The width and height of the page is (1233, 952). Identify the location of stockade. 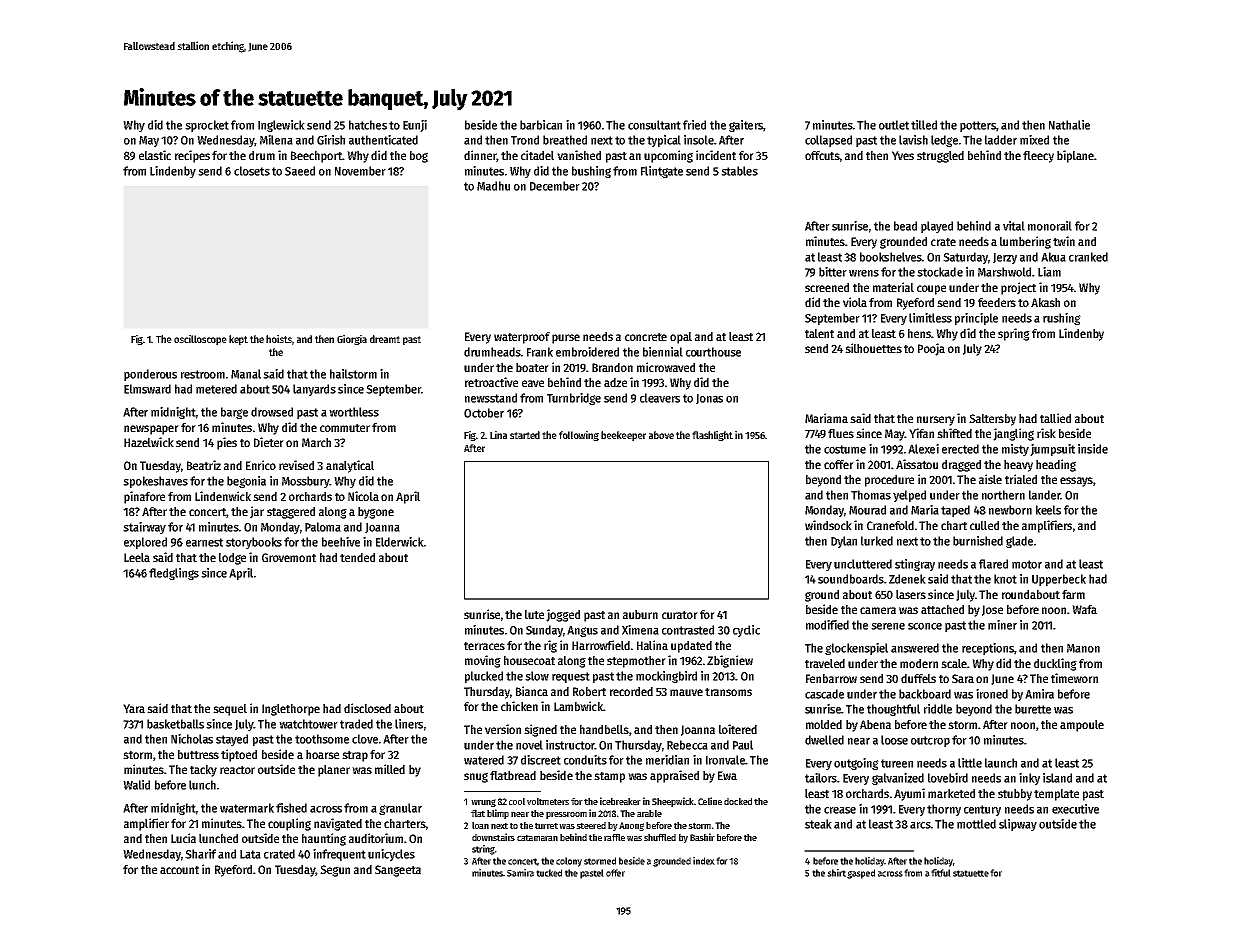
(940, 272).
